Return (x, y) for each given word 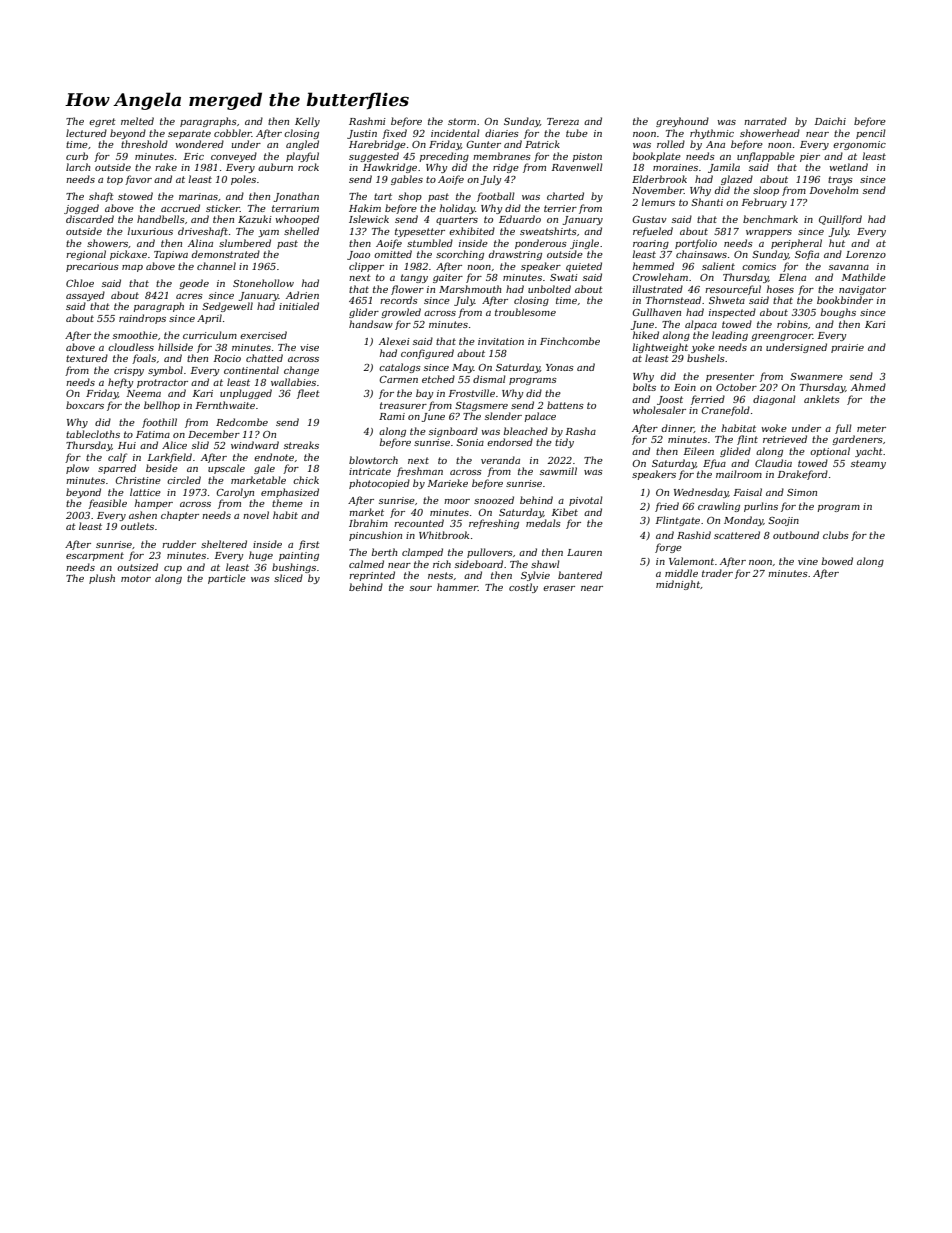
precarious (92, 267)
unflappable (766, 157)
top (115, 180)
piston (587, 157)
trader (717, 573)
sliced (288, 578)
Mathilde (864, 277)
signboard (453, 432)
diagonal (774, 400)
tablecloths (93, 434)
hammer (457, 587)
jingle (584, 244)
